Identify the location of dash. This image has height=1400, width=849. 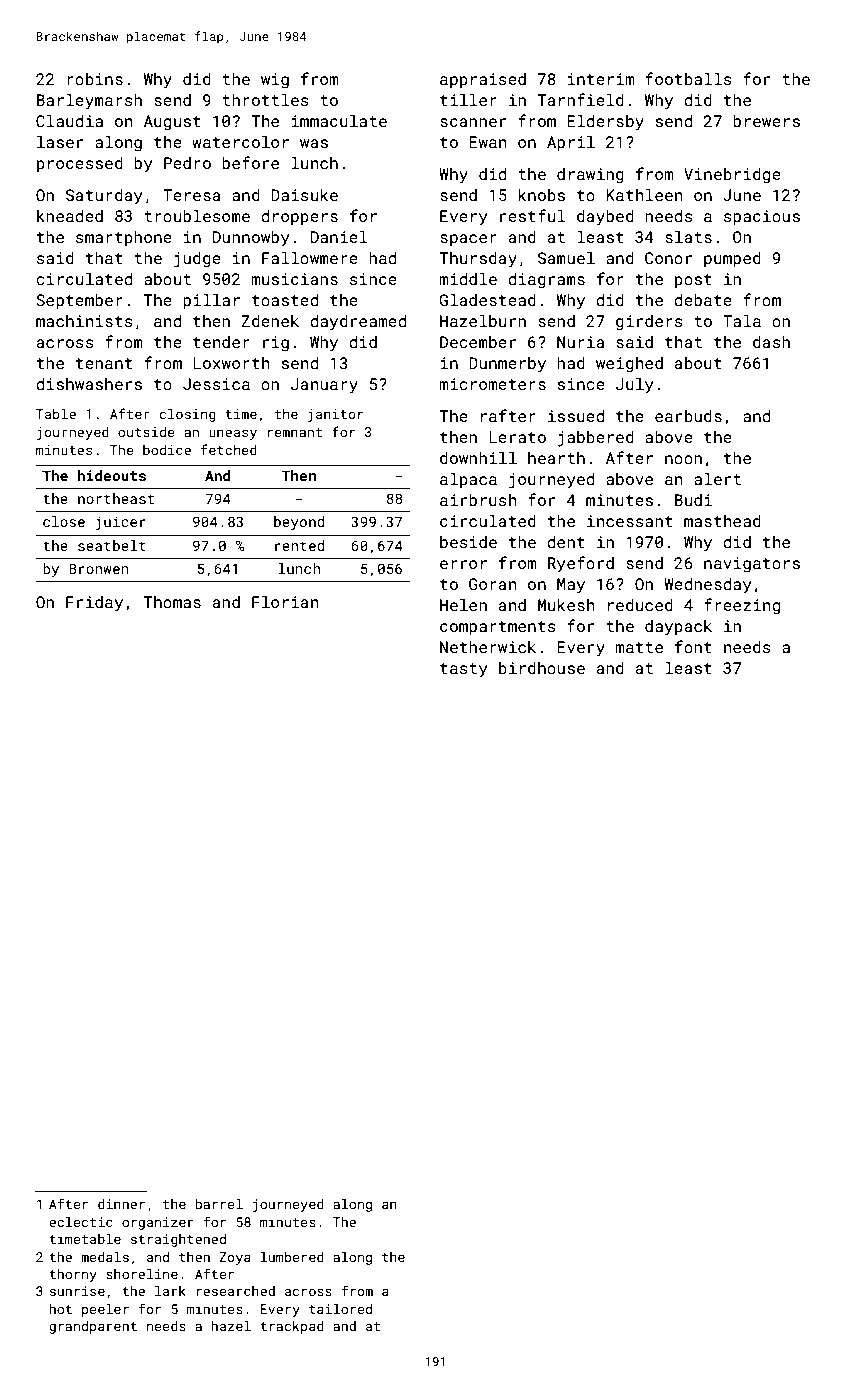
(771, 342).
